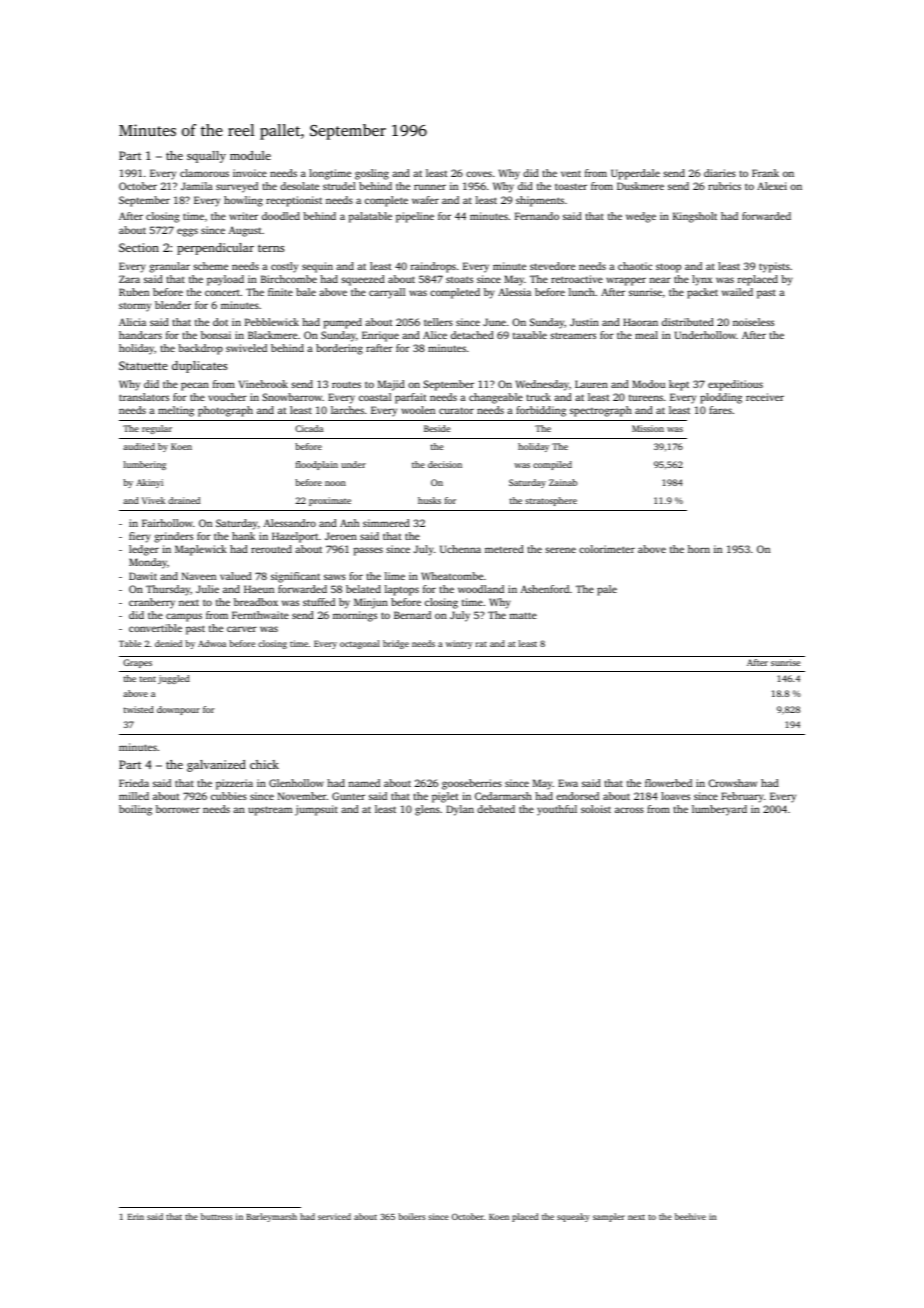 The width and height of the screenshot is (924, 1308). Describe the element at coordinates (720, 410) in the screenshot. I see `fares` at that location.
